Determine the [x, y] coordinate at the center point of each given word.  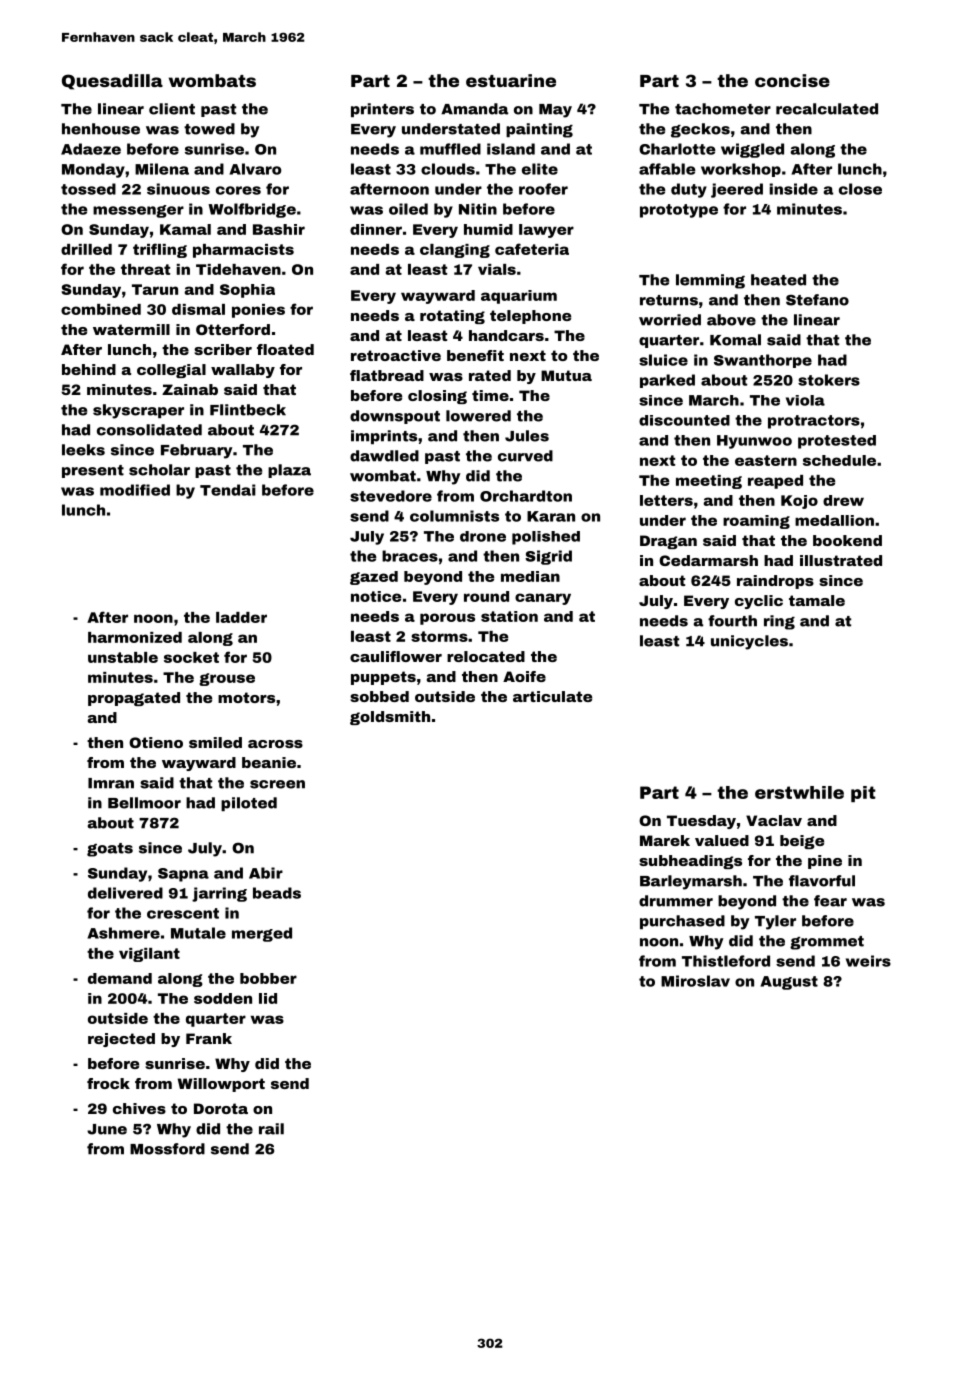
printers [382, 110]
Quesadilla [112, 82]
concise [792, 80]
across [275, 744]
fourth [732, 621]
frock [108, 1083]
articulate [552, 696]
